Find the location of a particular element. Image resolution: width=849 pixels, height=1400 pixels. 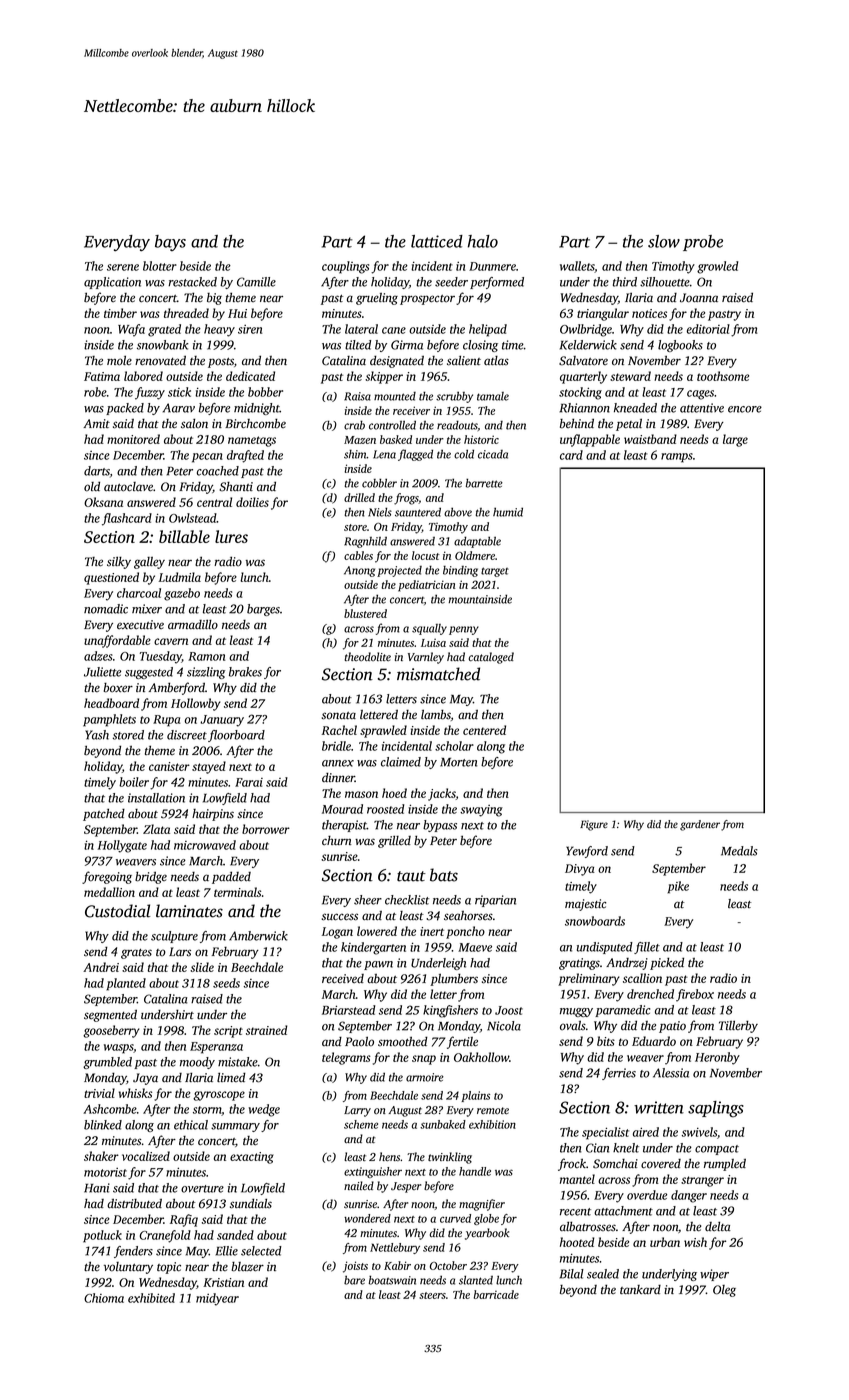

slow is located at coordinates (664, 241).
